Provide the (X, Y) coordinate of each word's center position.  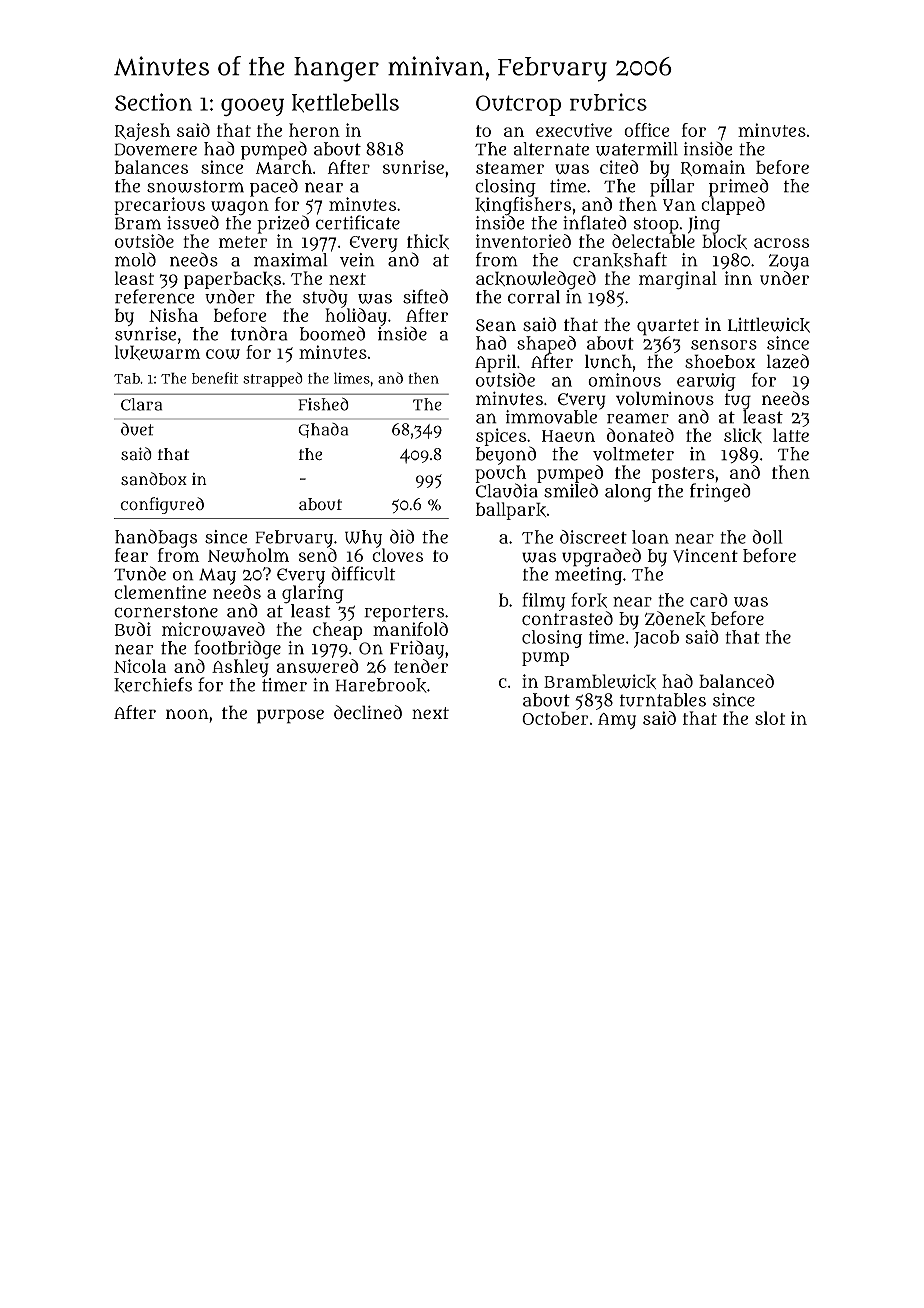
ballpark (511, 511)
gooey (252, 107)
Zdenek (675, 619)
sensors (724, 344)
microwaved (213, 629)
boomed (332, 333)
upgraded (601, 557)
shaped (546, 345)
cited (619, 167)
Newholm (248, 555)
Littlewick (769, 325)
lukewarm (157, 352)
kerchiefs (153, 685)
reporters (404, 613)
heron (314, 130)
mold (135, 259)
